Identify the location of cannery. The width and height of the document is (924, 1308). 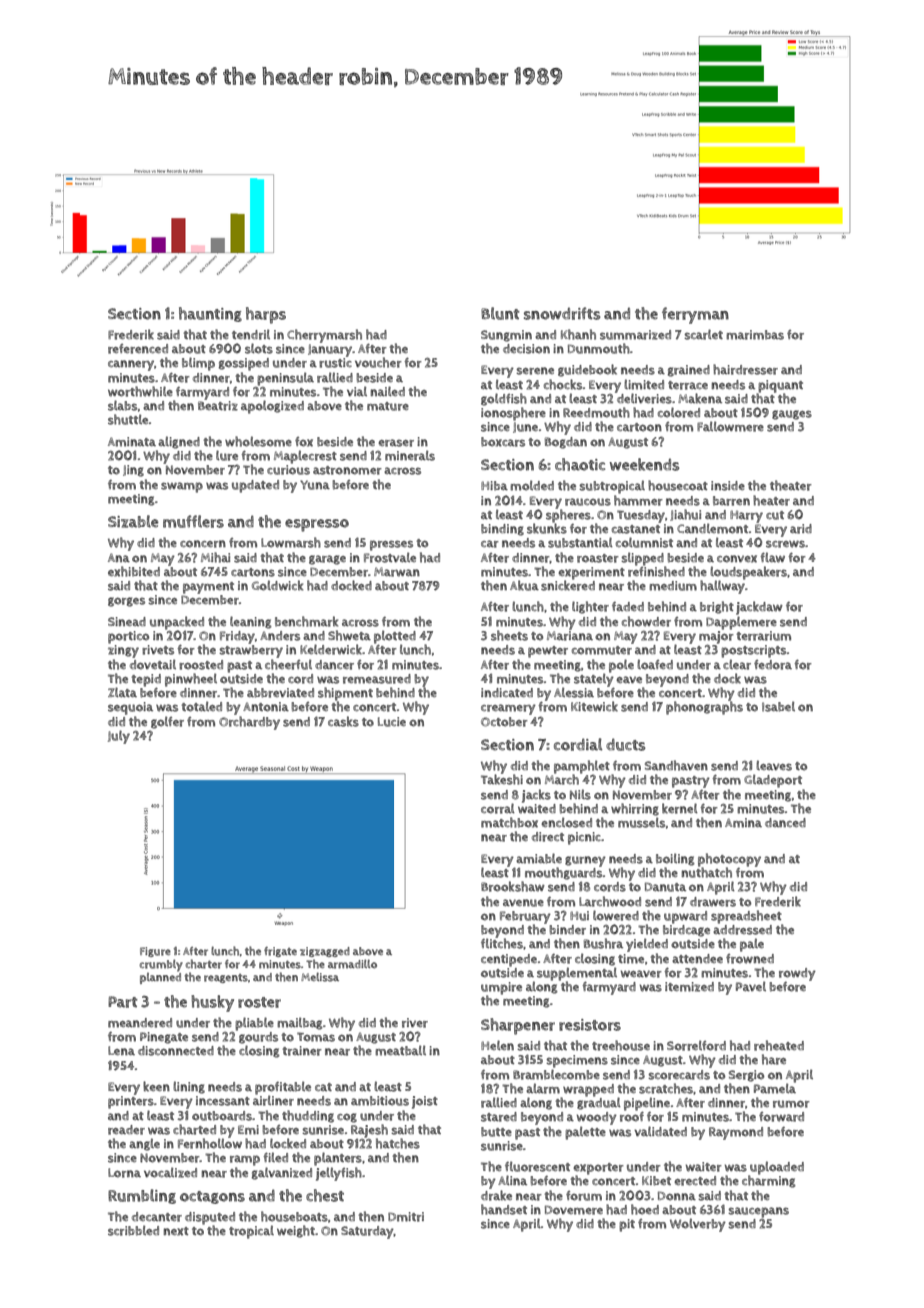
(131, 365).
